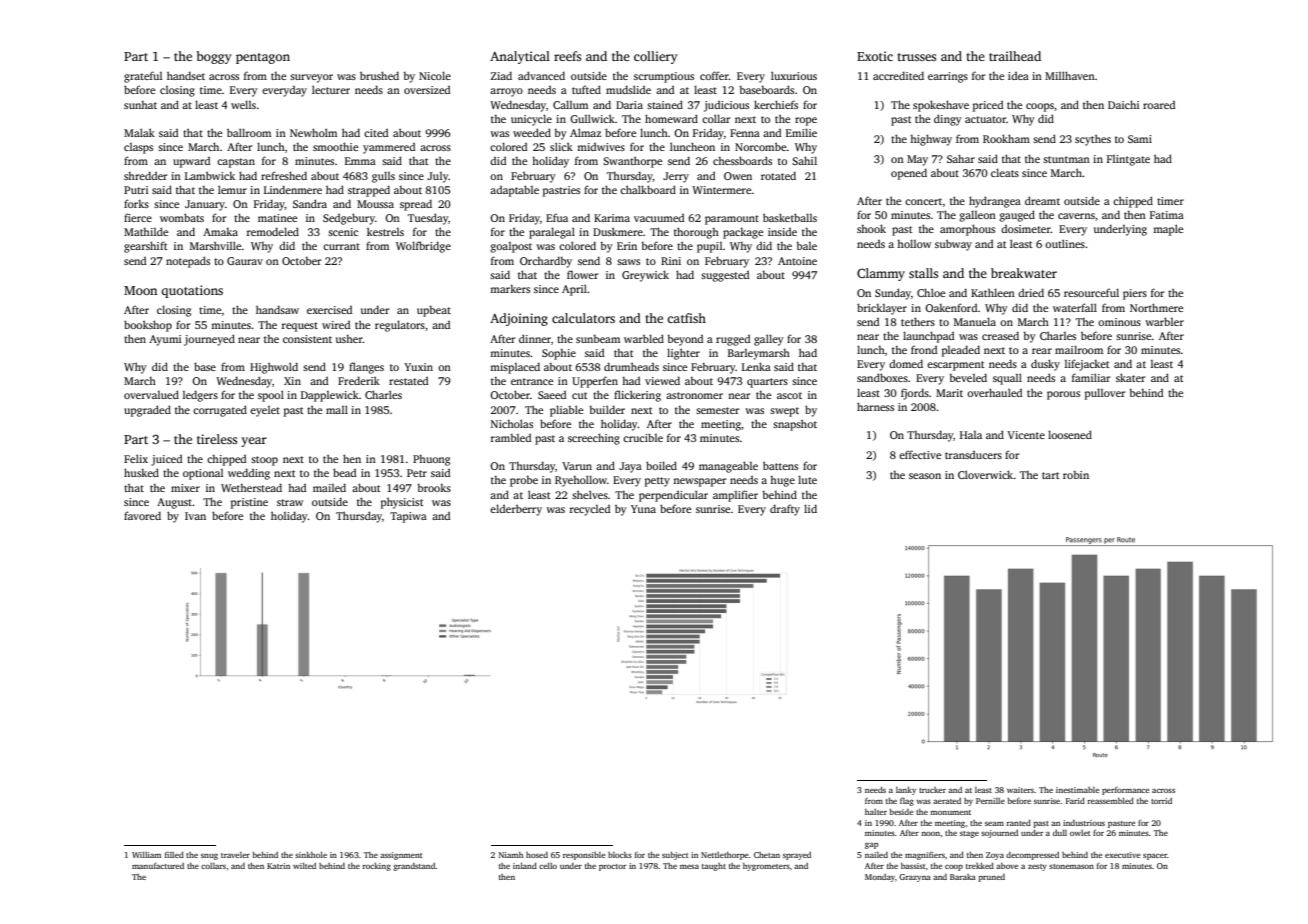 This screenshot has width=1308, height=924. I want to click on lute, so click(807, 479).
